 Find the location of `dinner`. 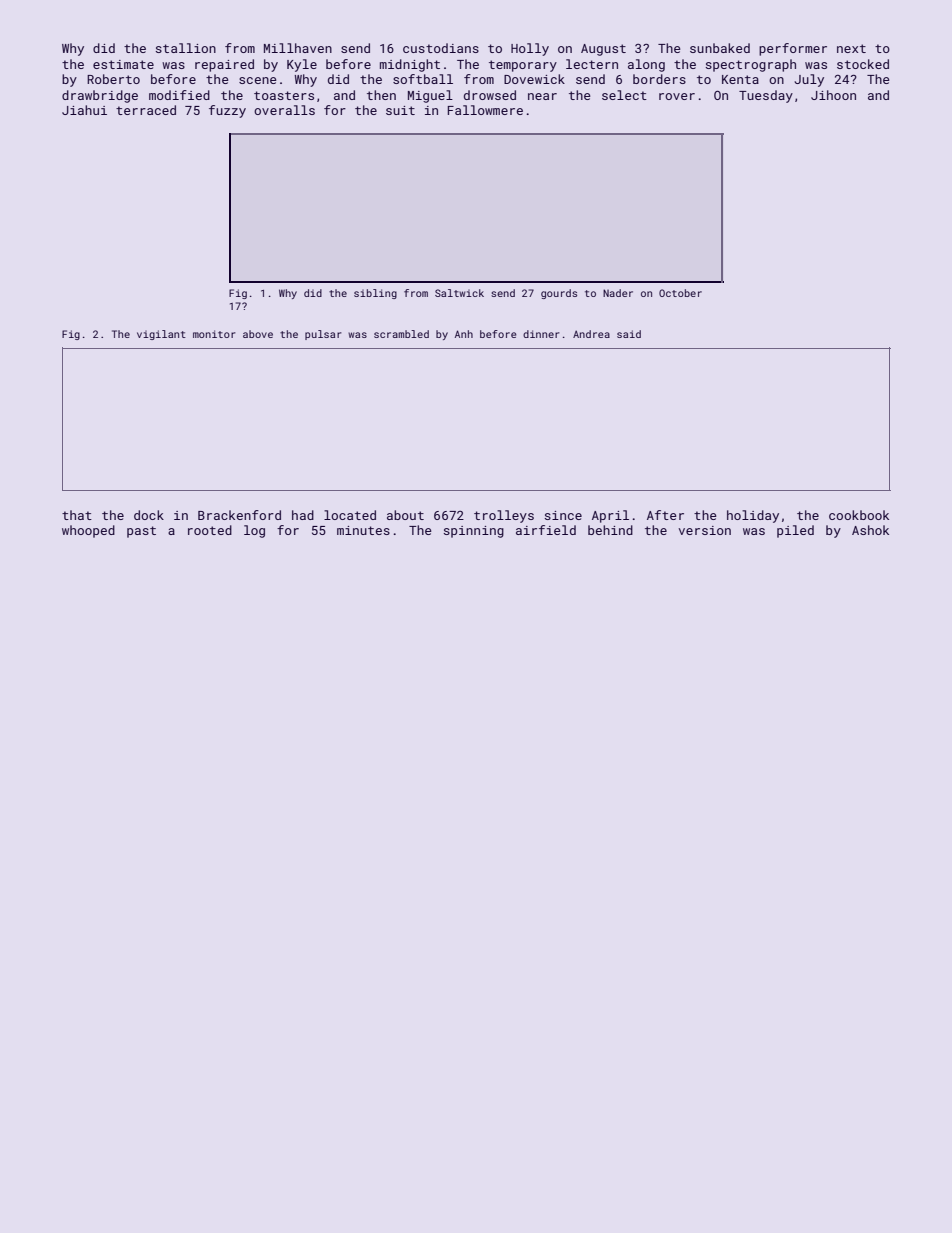

dinner is located at coordinates (541, 334).
